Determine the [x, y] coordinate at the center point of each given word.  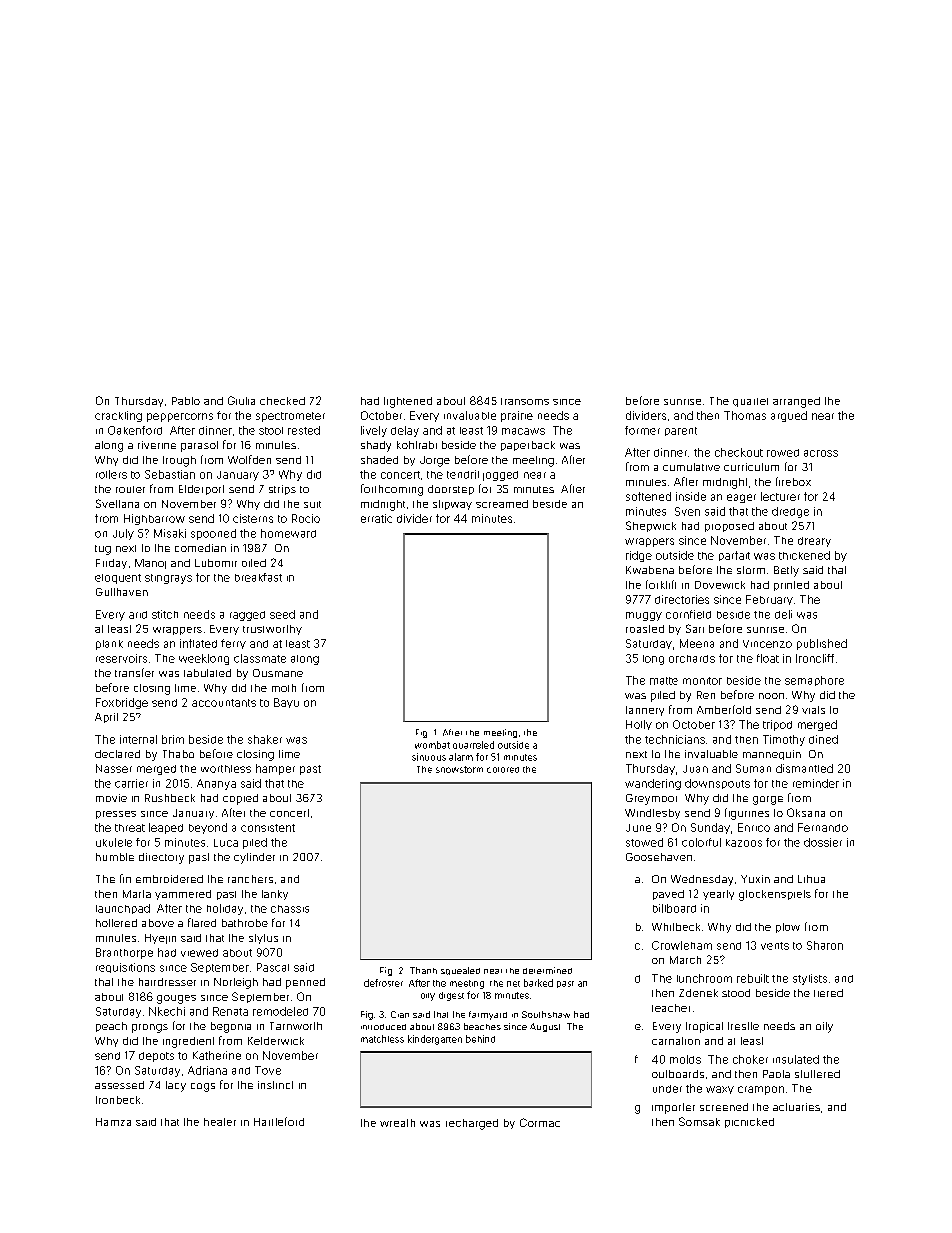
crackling [118, 416]
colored [503, 770]
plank [109, 645]
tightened [408, 402]
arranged [796, 402]
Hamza [113, 1122]
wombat [432, 745]
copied [240, 799]
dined [823, 739]
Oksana [806, 812]
